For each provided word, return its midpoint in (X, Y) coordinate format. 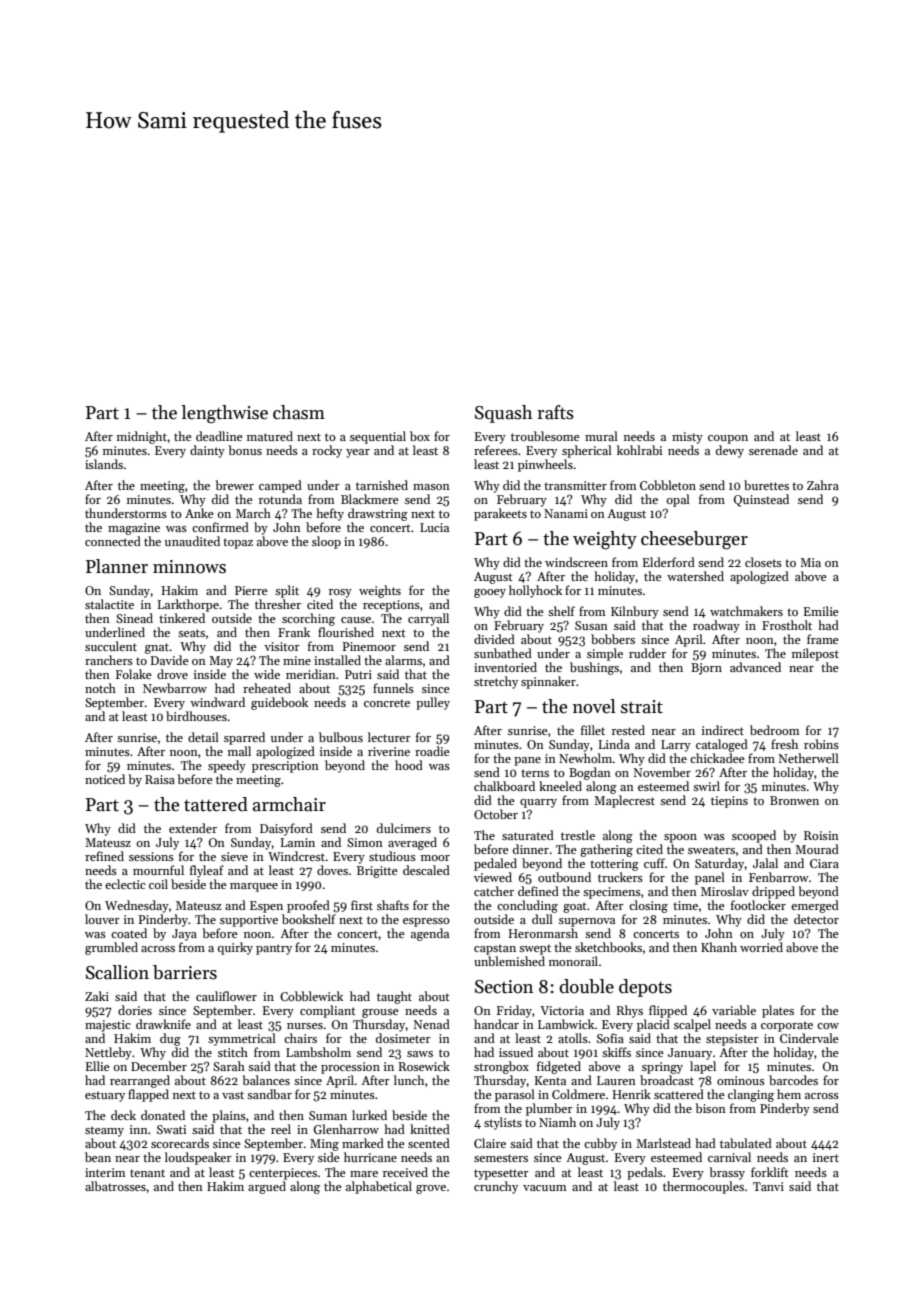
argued (267, 1187)
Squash (503, 414)
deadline (219, 436)
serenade (773, 450)
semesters (501, 1158)
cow (828, 1026)
